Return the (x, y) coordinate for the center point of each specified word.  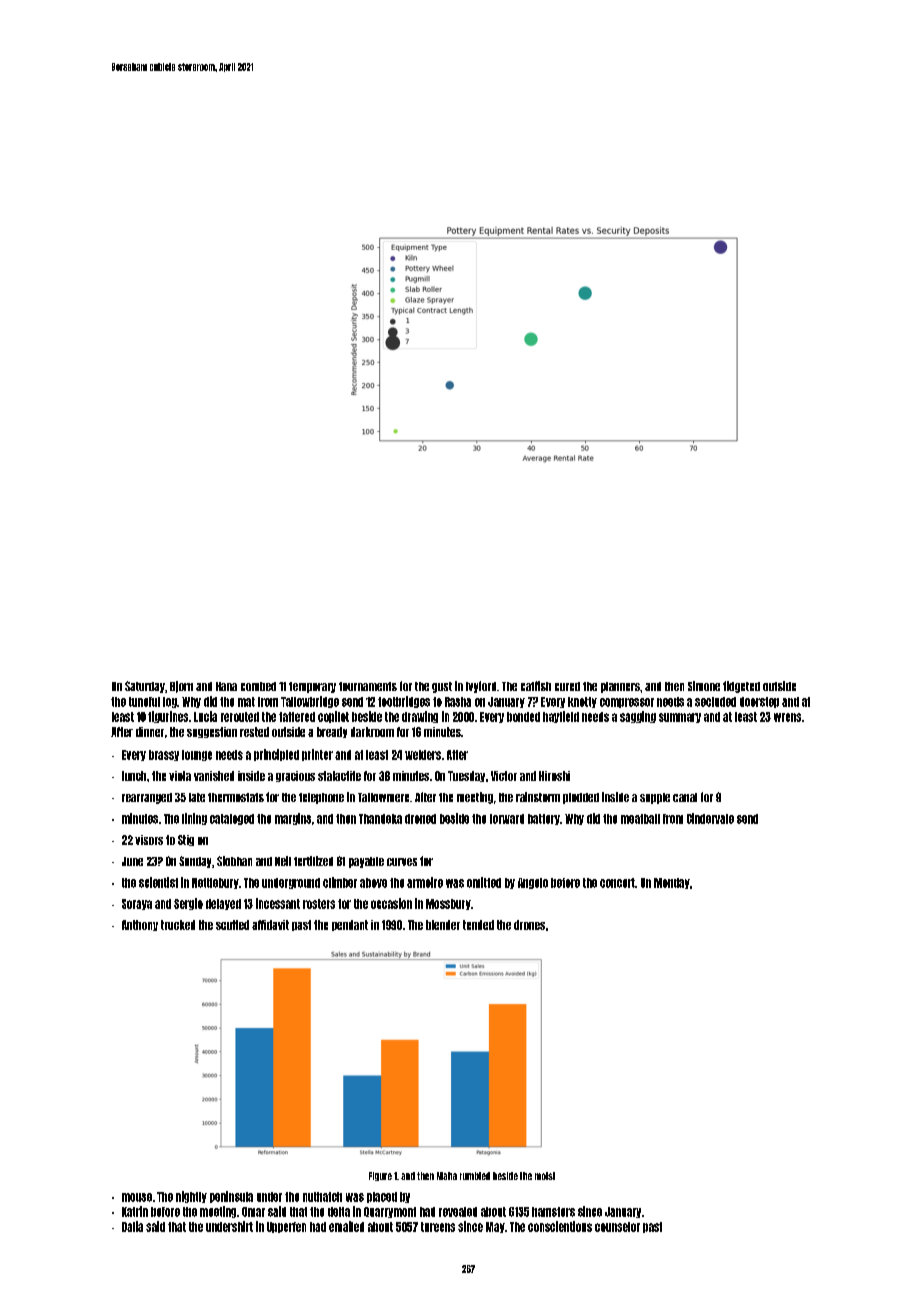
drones (529, 925)
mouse (137, 1197)
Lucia (205, 716)
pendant (350, 925)
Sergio (188, 904)
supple (655, 798)
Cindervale (710, 818)
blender (443, 925)
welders (423, 755)
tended (478, 925)
